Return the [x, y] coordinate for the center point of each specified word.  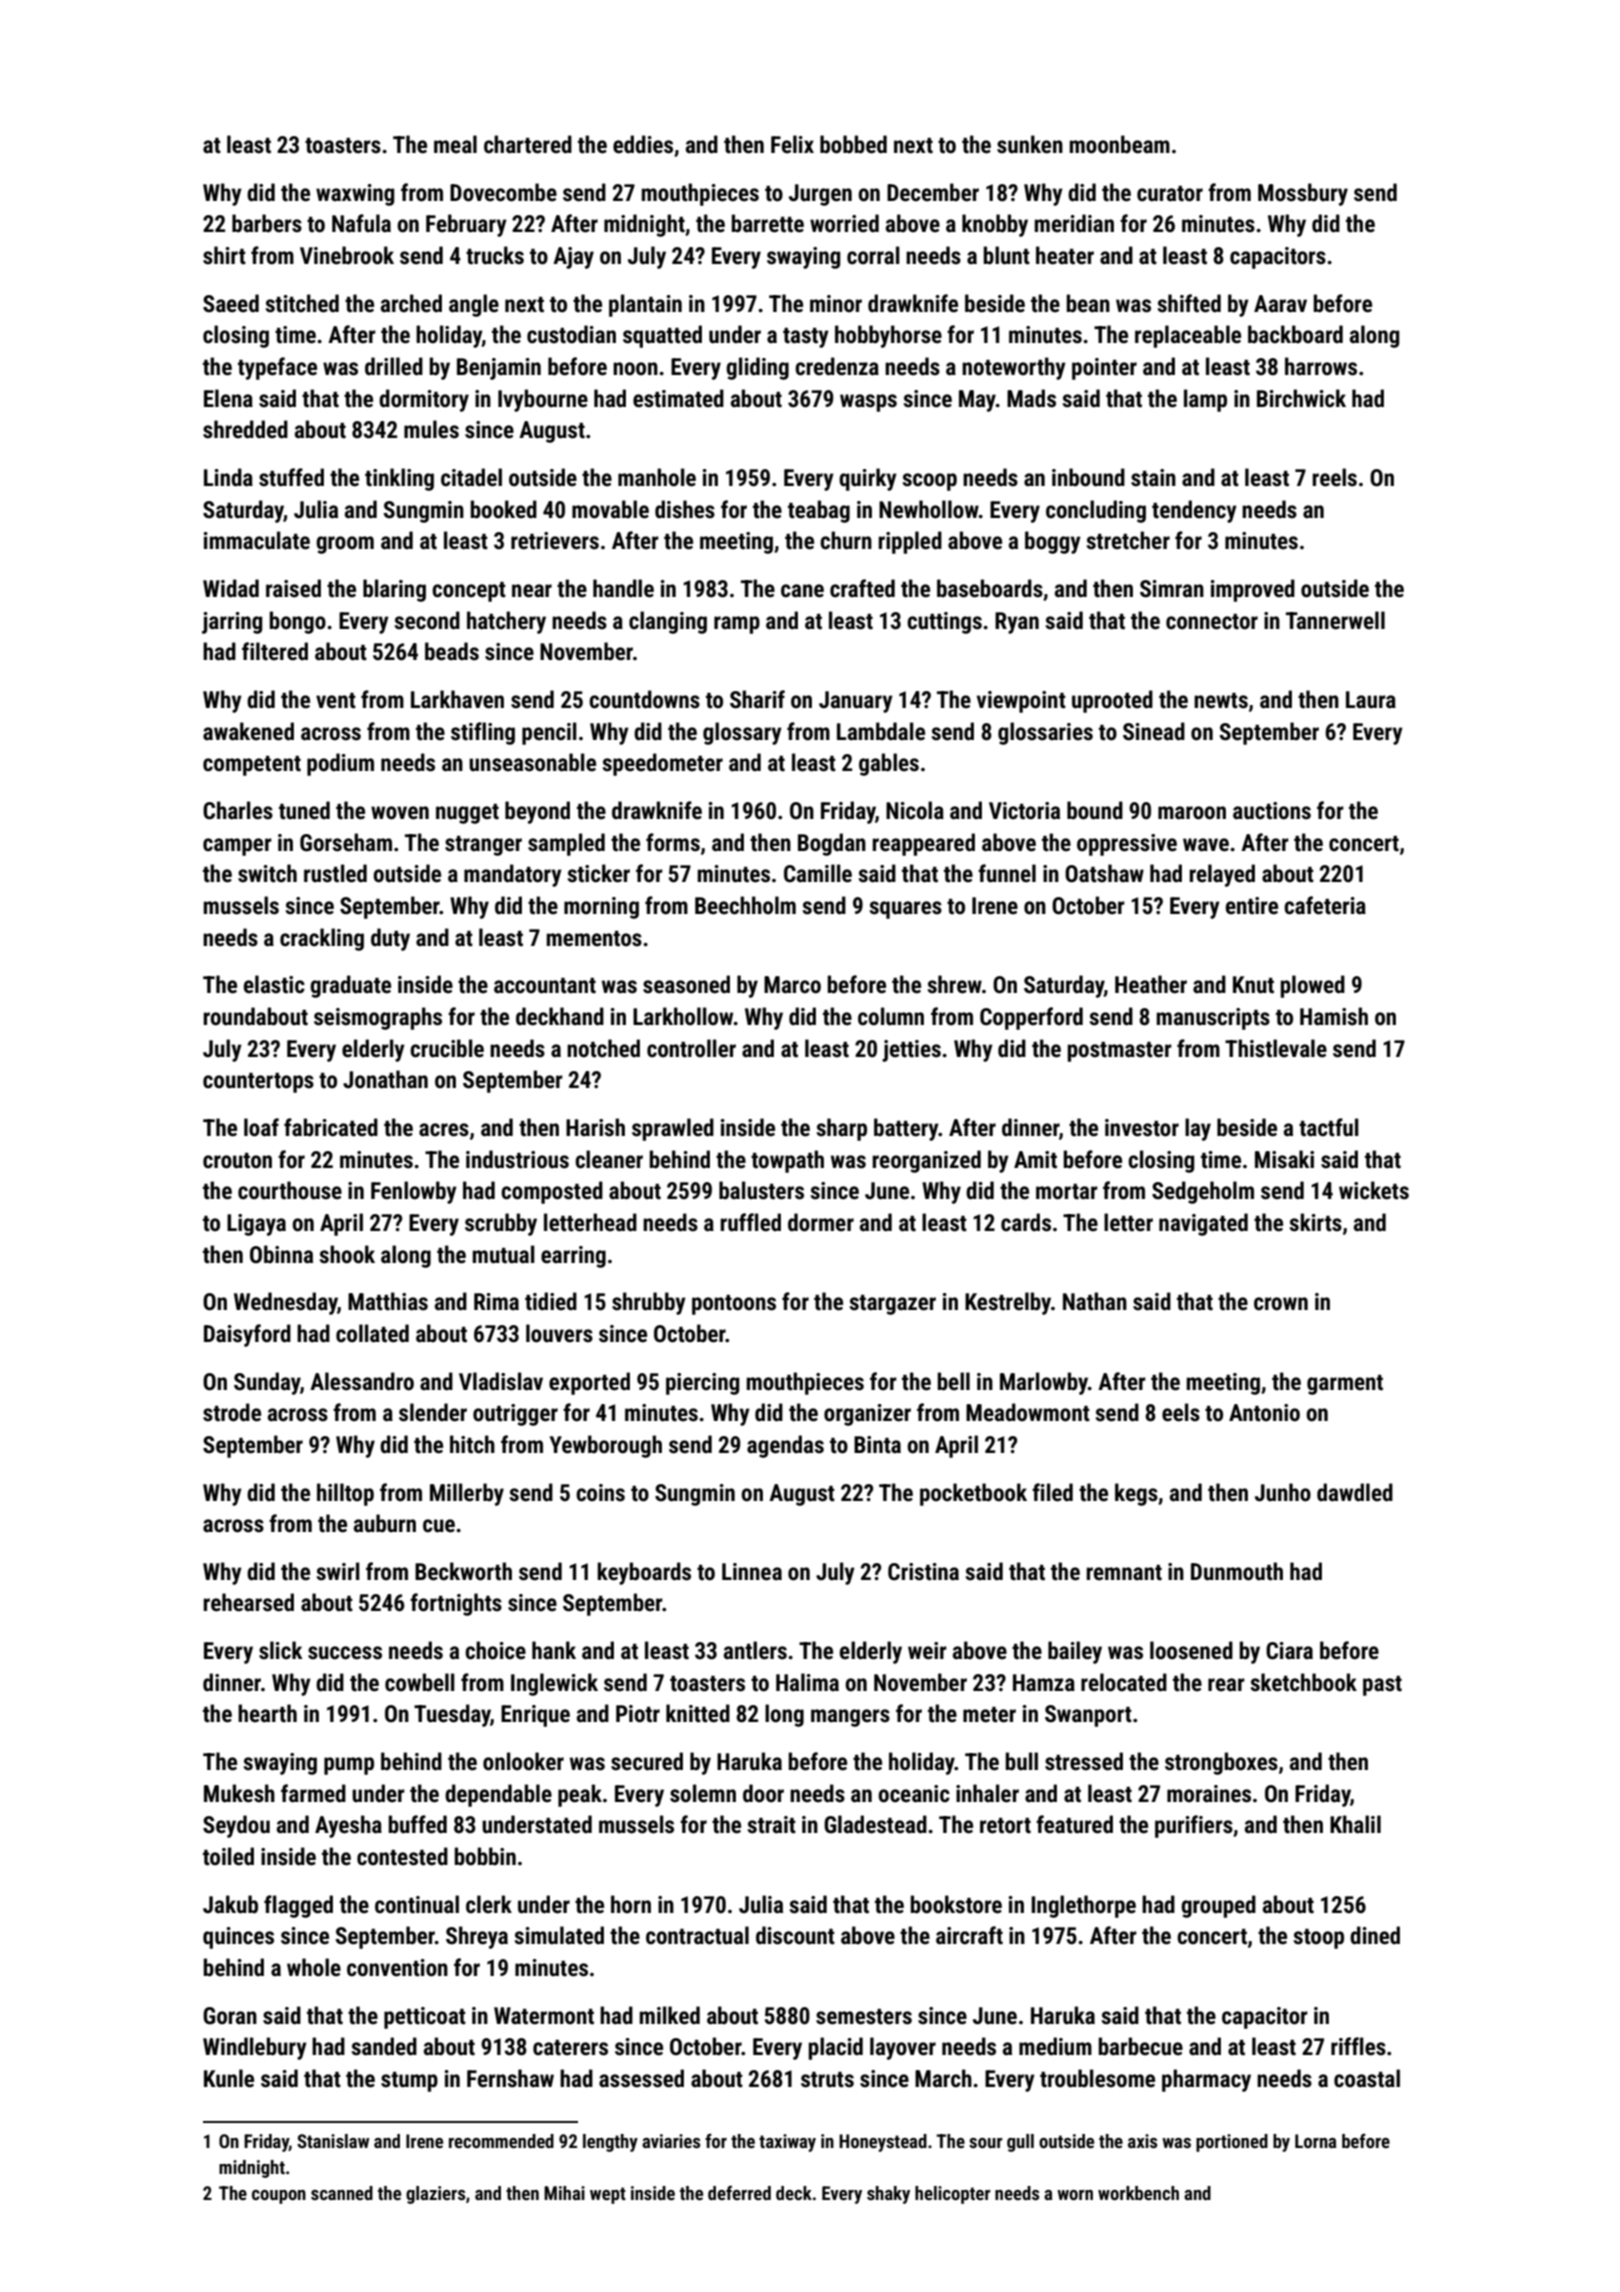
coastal [1367, 2078]
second [427, 620]
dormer [821, 1222]
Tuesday [452, 1715]
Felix [792, 144]
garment [1345, 1385]
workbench [1138, 2193]
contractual [697, 1935]
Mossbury [1303, 194]
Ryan [1017, 623]
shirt [224, 255]
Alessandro [362, 1381]
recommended [501, 2141]
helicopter [953, 2195]
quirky [868, 479]
